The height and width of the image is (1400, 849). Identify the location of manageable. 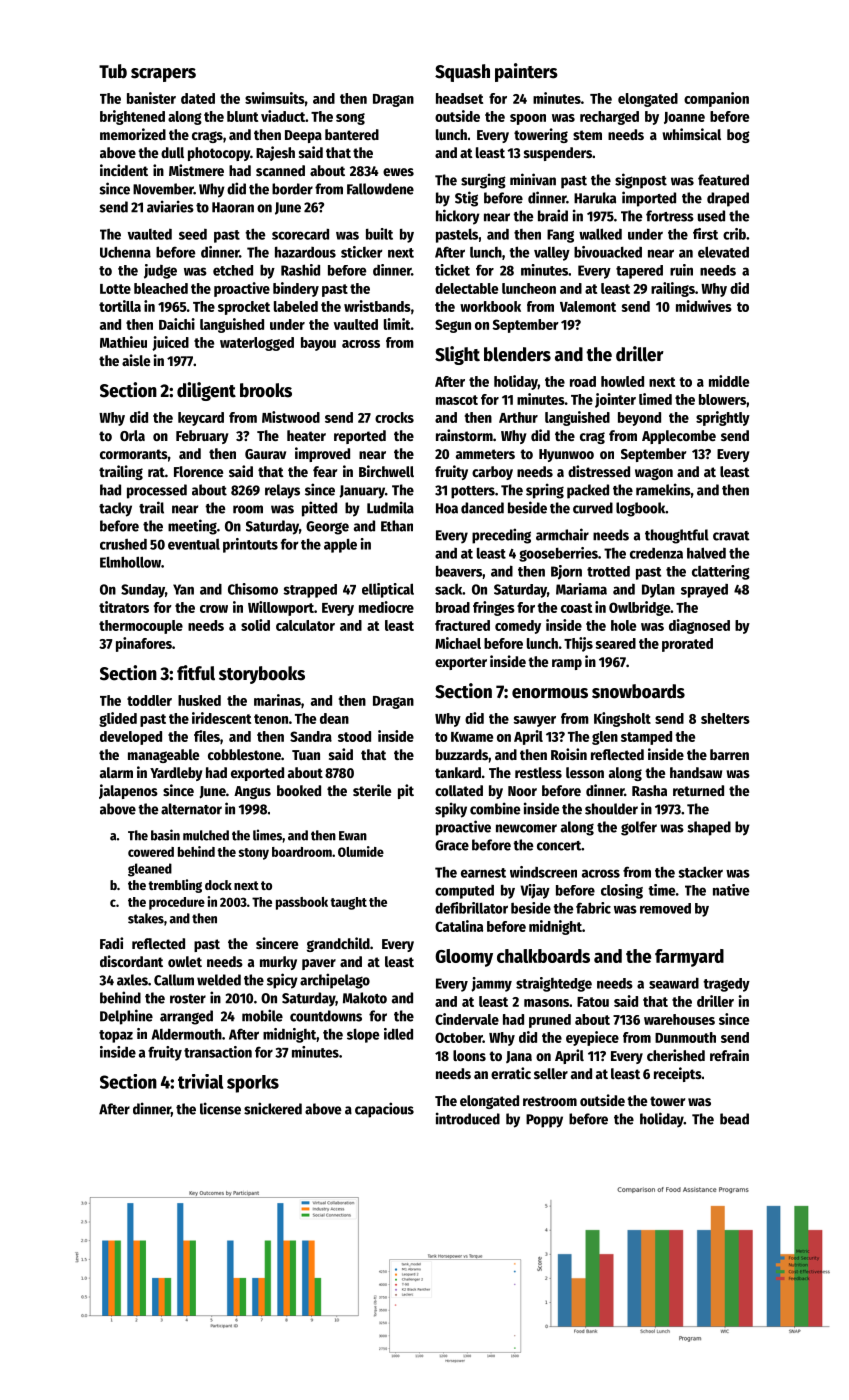
(163, 756).
